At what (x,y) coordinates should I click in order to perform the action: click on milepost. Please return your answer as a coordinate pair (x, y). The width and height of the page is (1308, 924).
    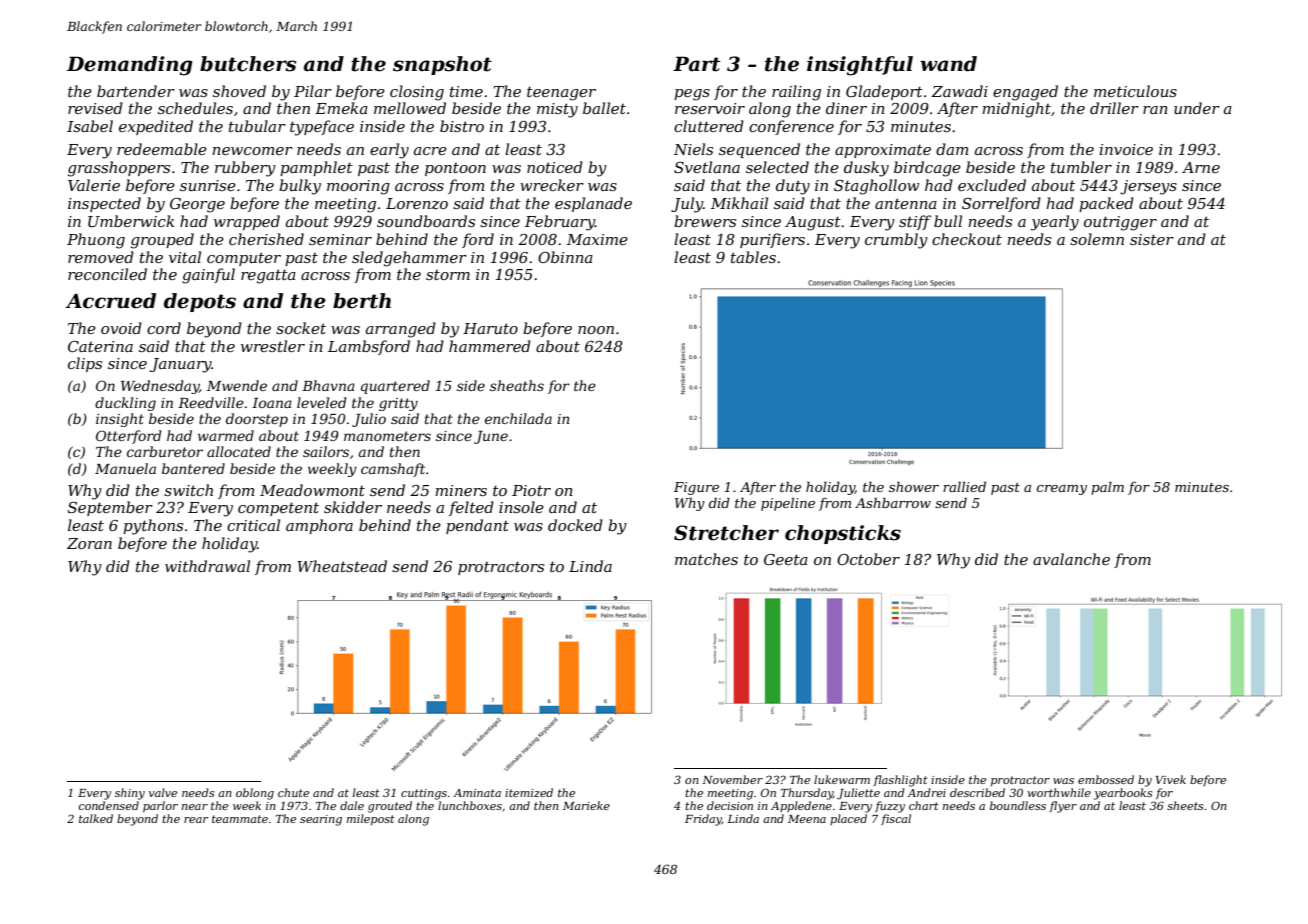
    Looking at the image, I should click on (371, 820).
